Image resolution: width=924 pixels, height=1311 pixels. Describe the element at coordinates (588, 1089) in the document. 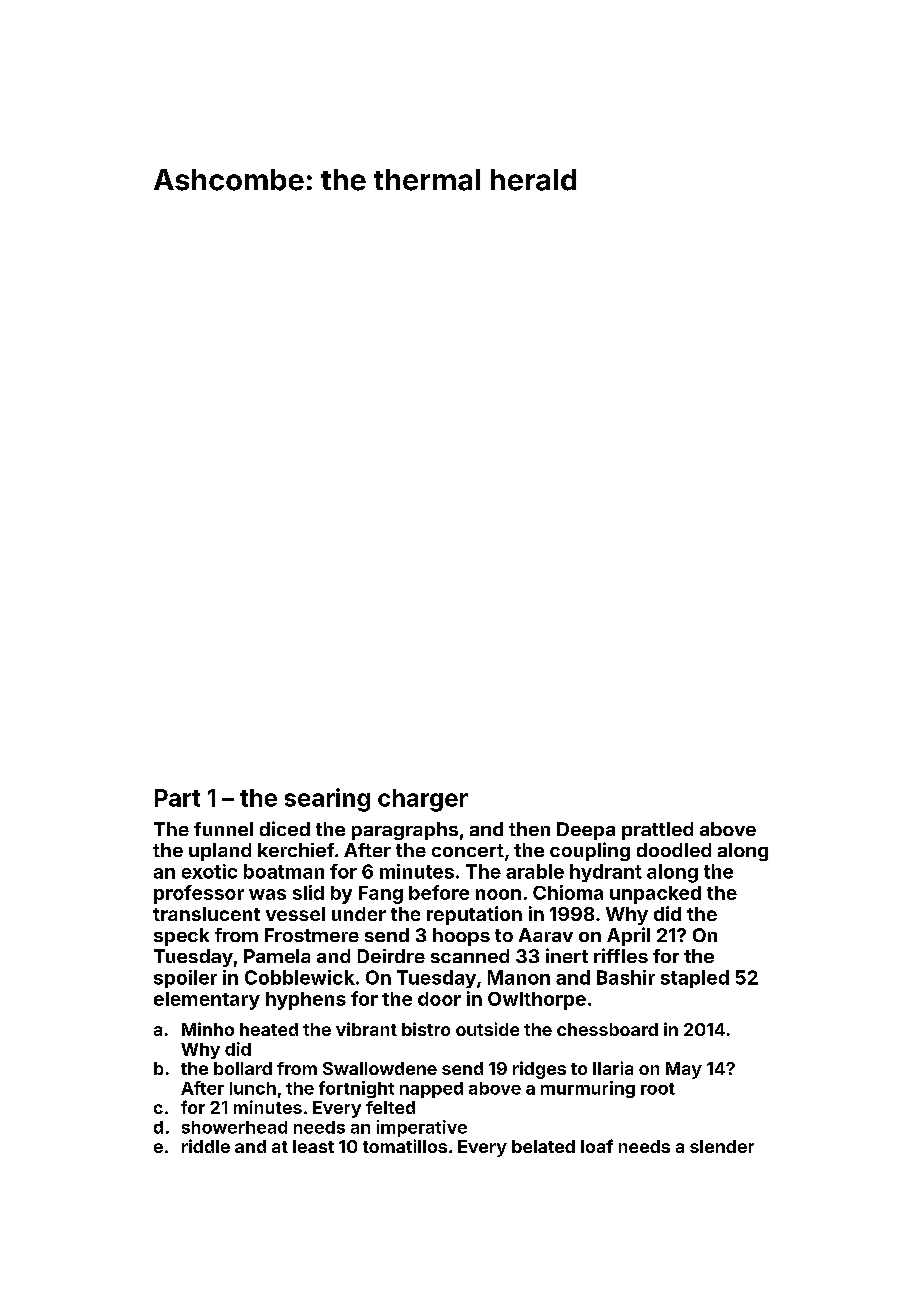

I see `murmuring` at that location.
